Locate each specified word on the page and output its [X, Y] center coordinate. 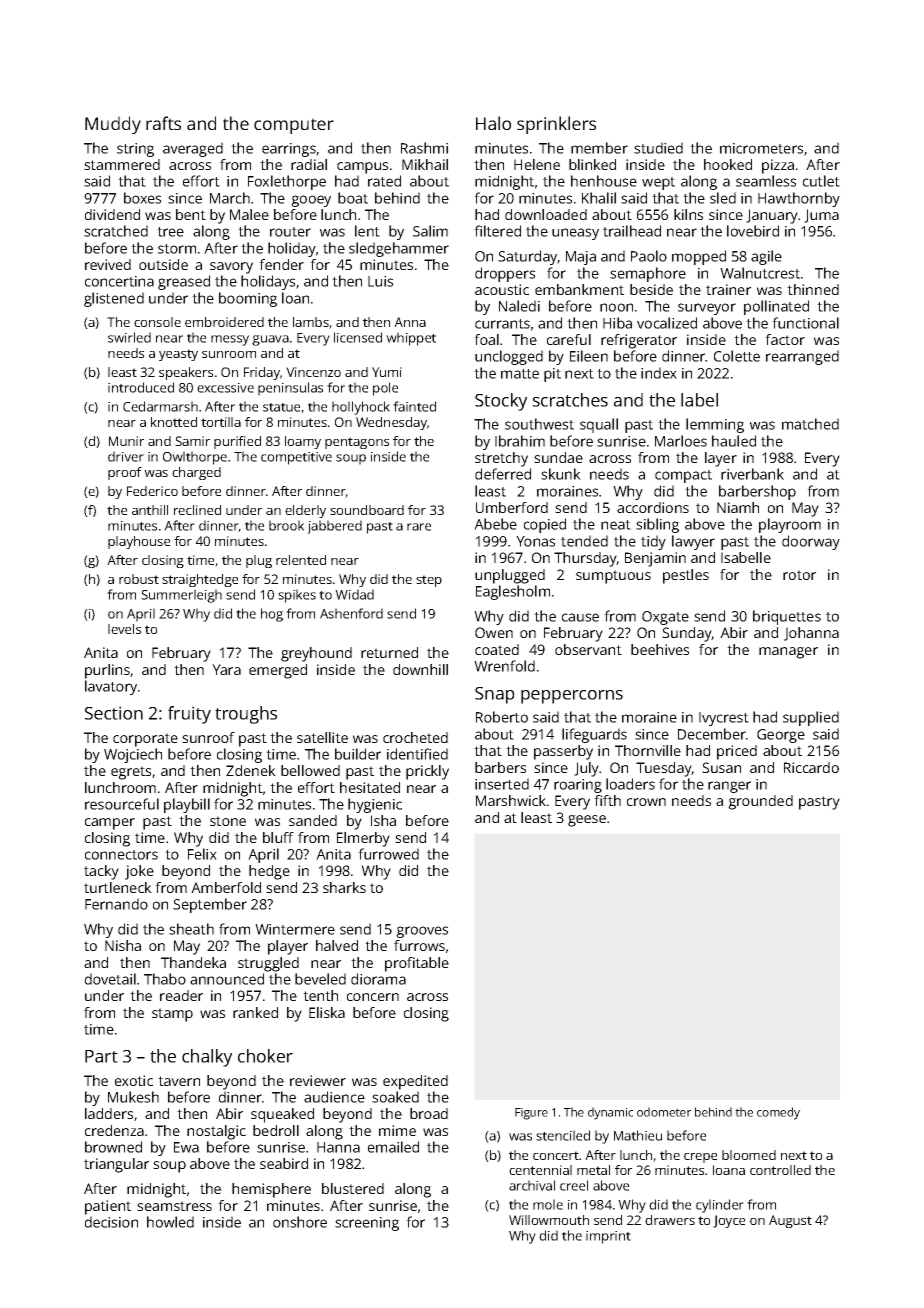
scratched [116, 231]
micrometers [761, 148]
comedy [778, 1113]
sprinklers [556, 125]
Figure [531, 1114]
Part [101, 1056]
